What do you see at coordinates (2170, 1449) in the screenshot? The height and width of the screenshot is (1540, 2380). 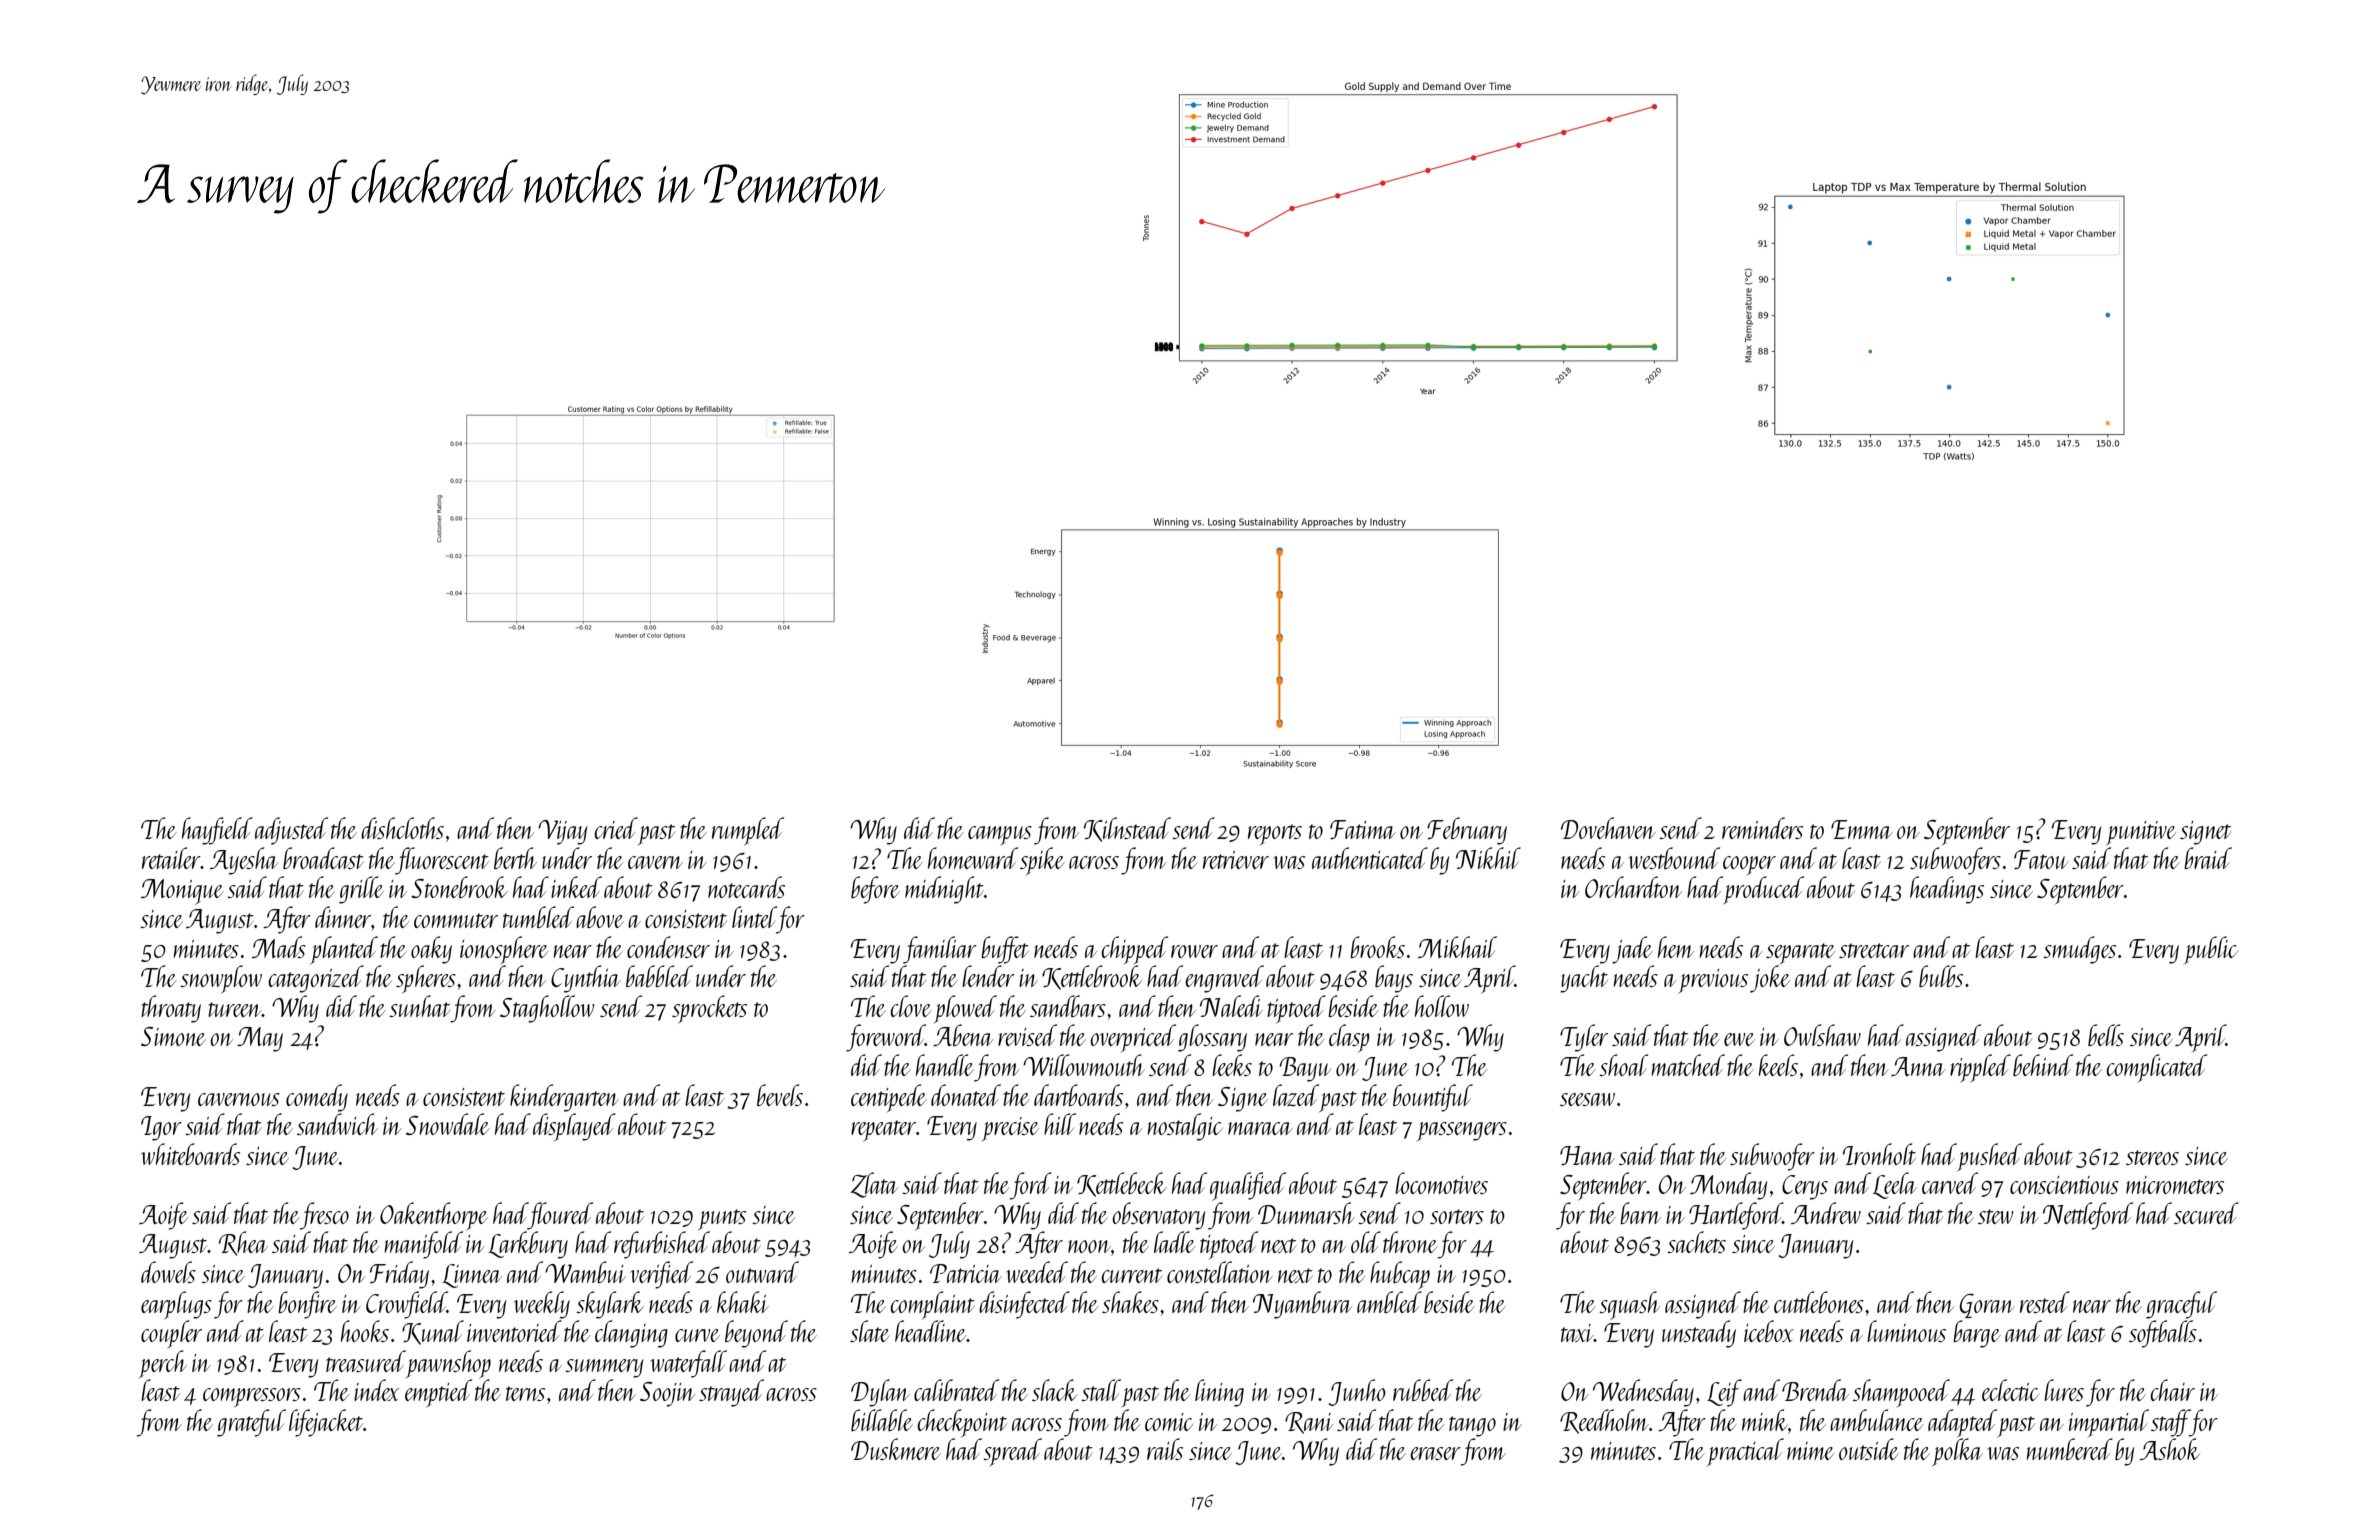 I see `Ashok` at bounding box center [2170, 1449].
